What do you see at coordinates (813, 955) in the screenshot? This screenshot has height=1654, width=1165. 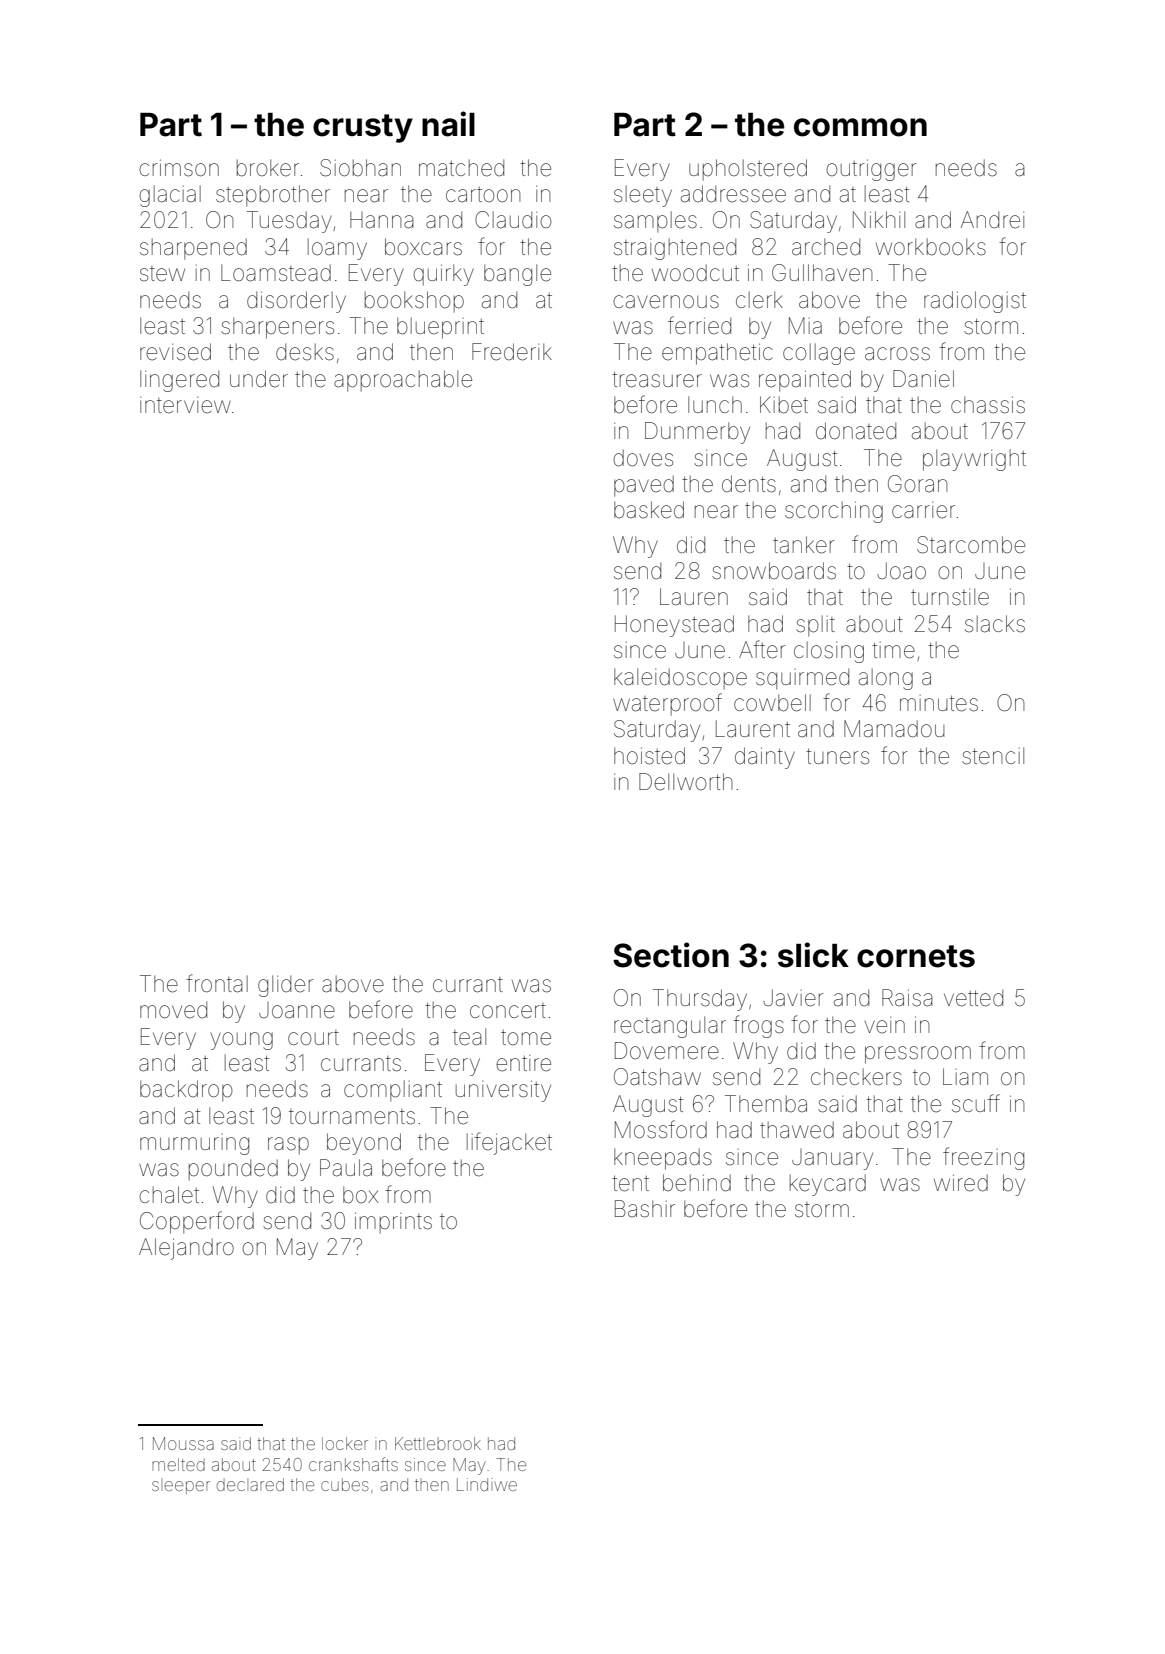 I see `slick` at bounding box center [813, 955].
